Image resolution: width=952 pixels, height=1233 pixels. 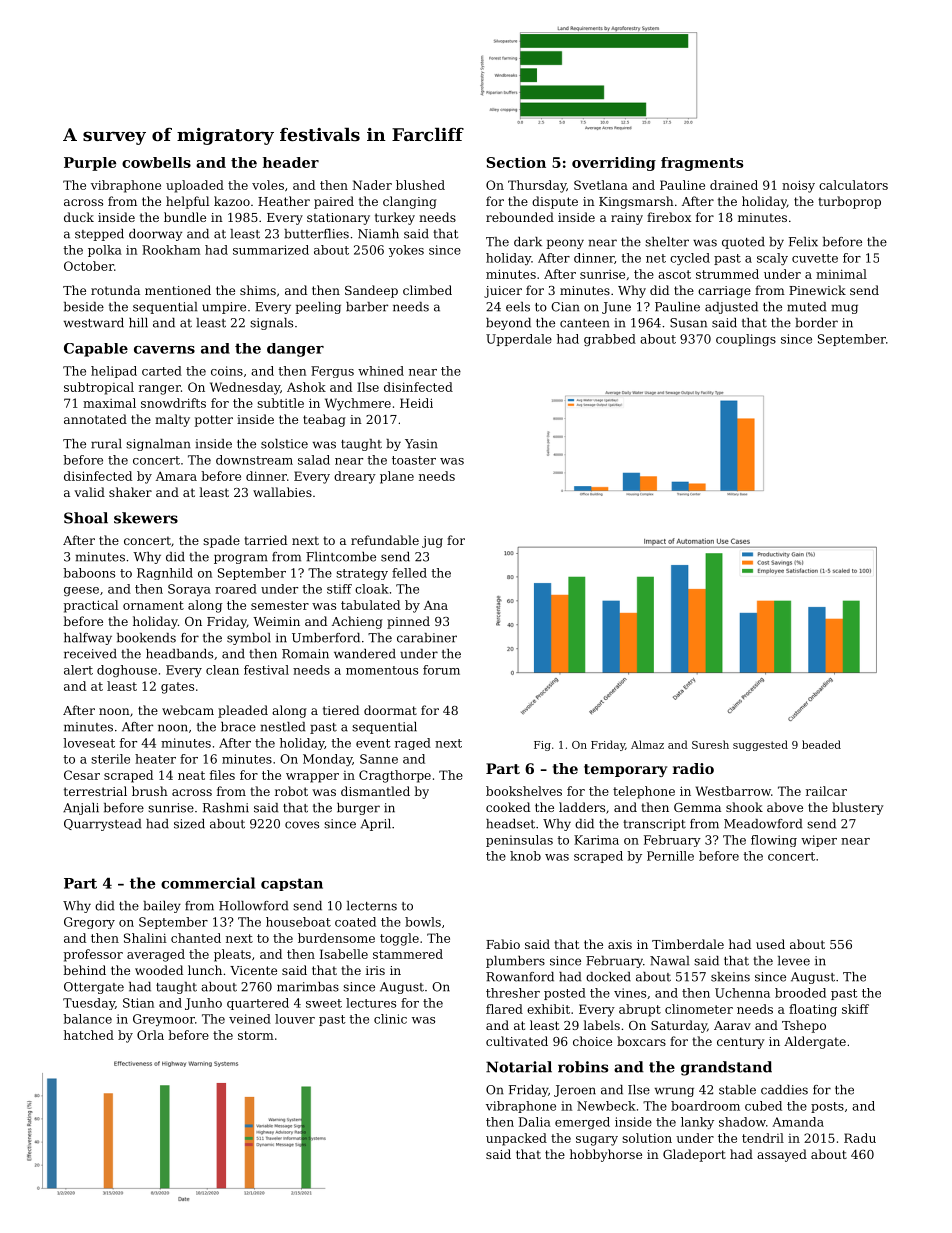 I want to click on unpacked, so click(x=516, y=1139).
